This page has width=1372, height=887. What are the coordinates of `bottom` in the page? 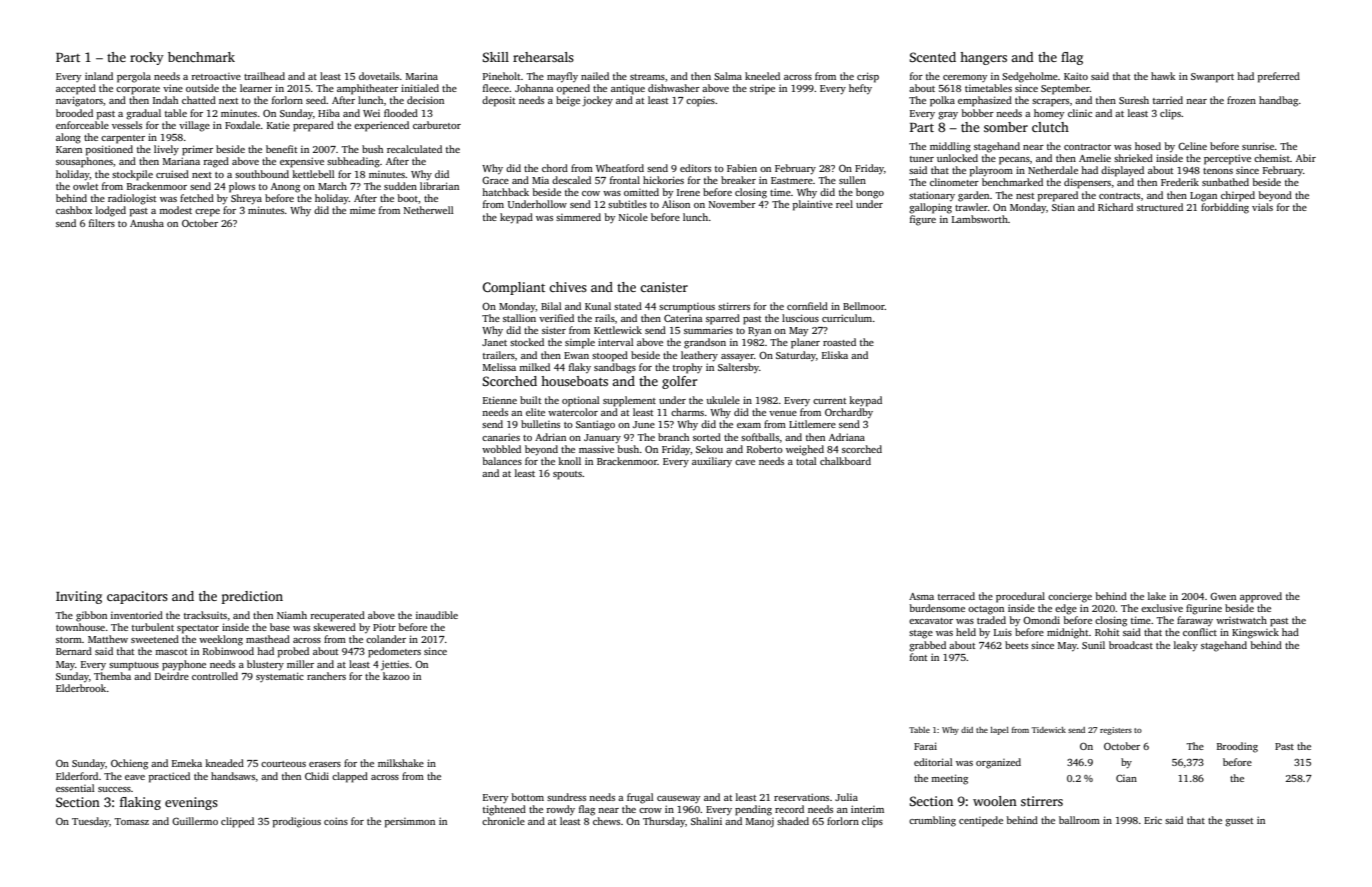 It's located at (528, 797).
